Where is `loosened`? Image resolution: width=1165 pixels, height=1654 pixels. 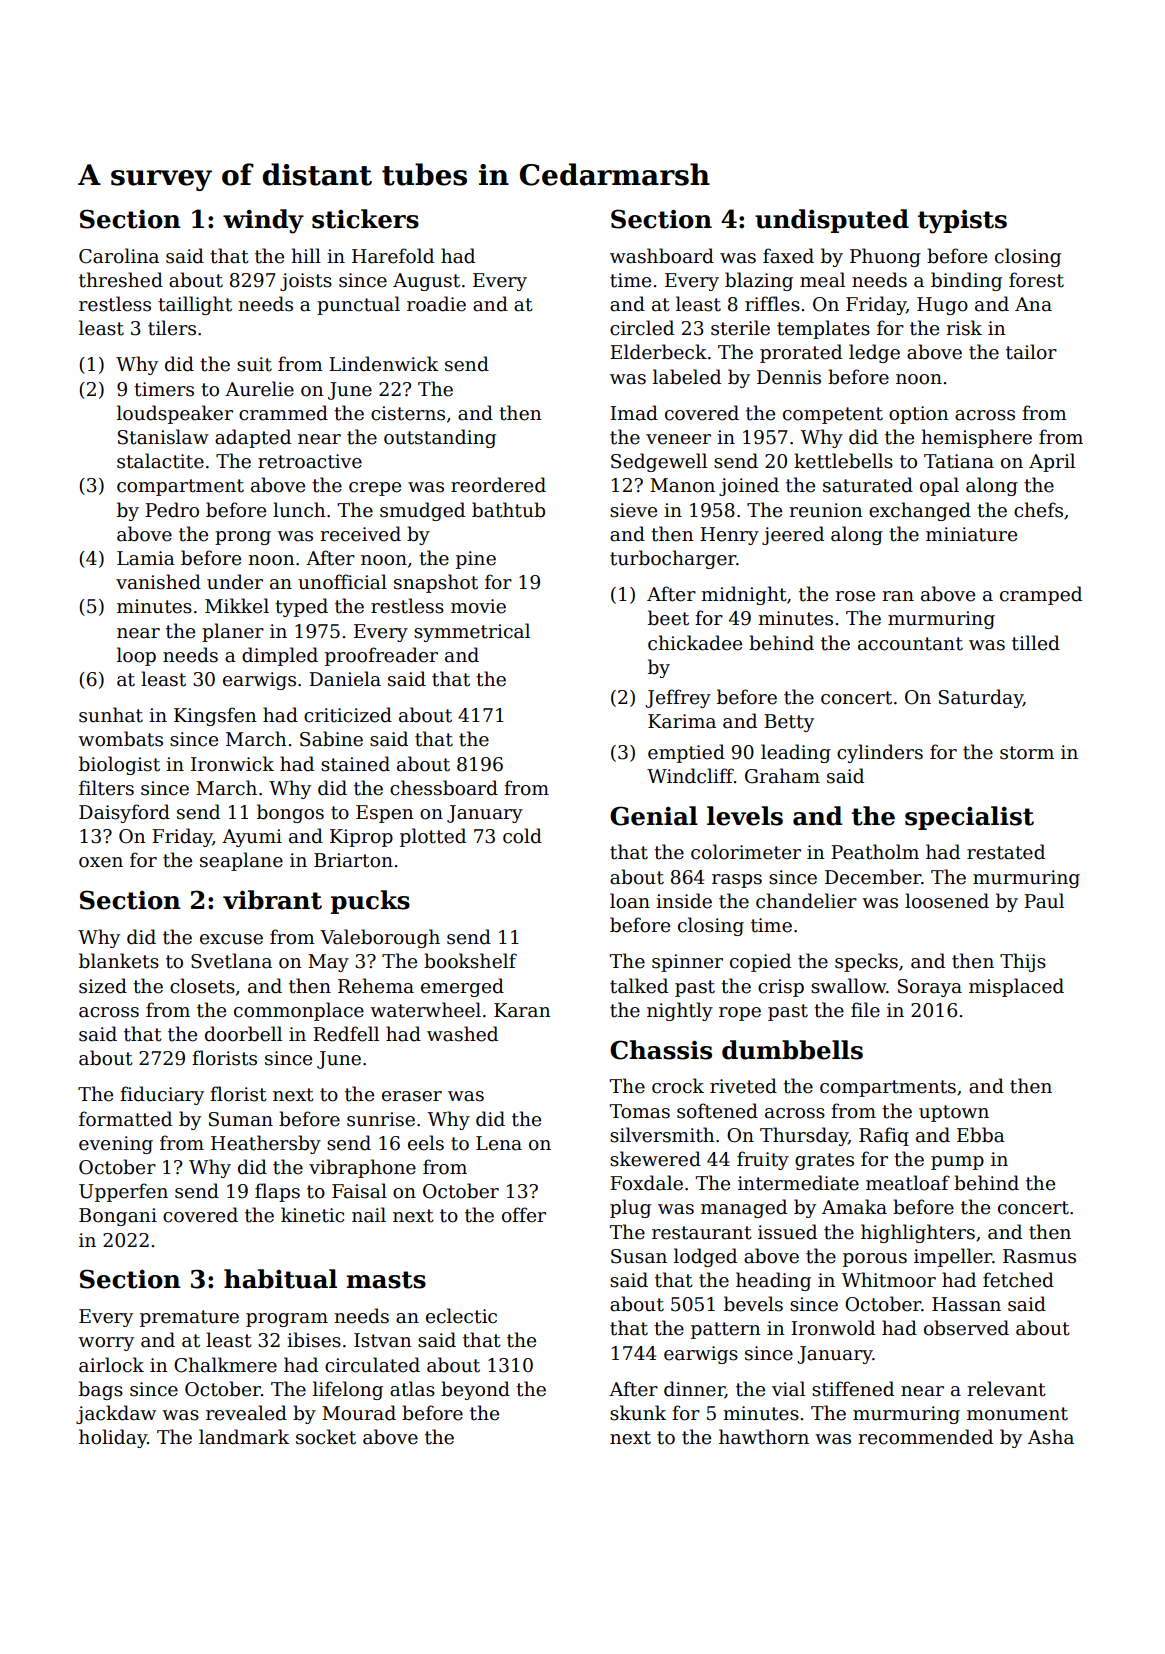 loosened is located at coordinates (947, 901).
